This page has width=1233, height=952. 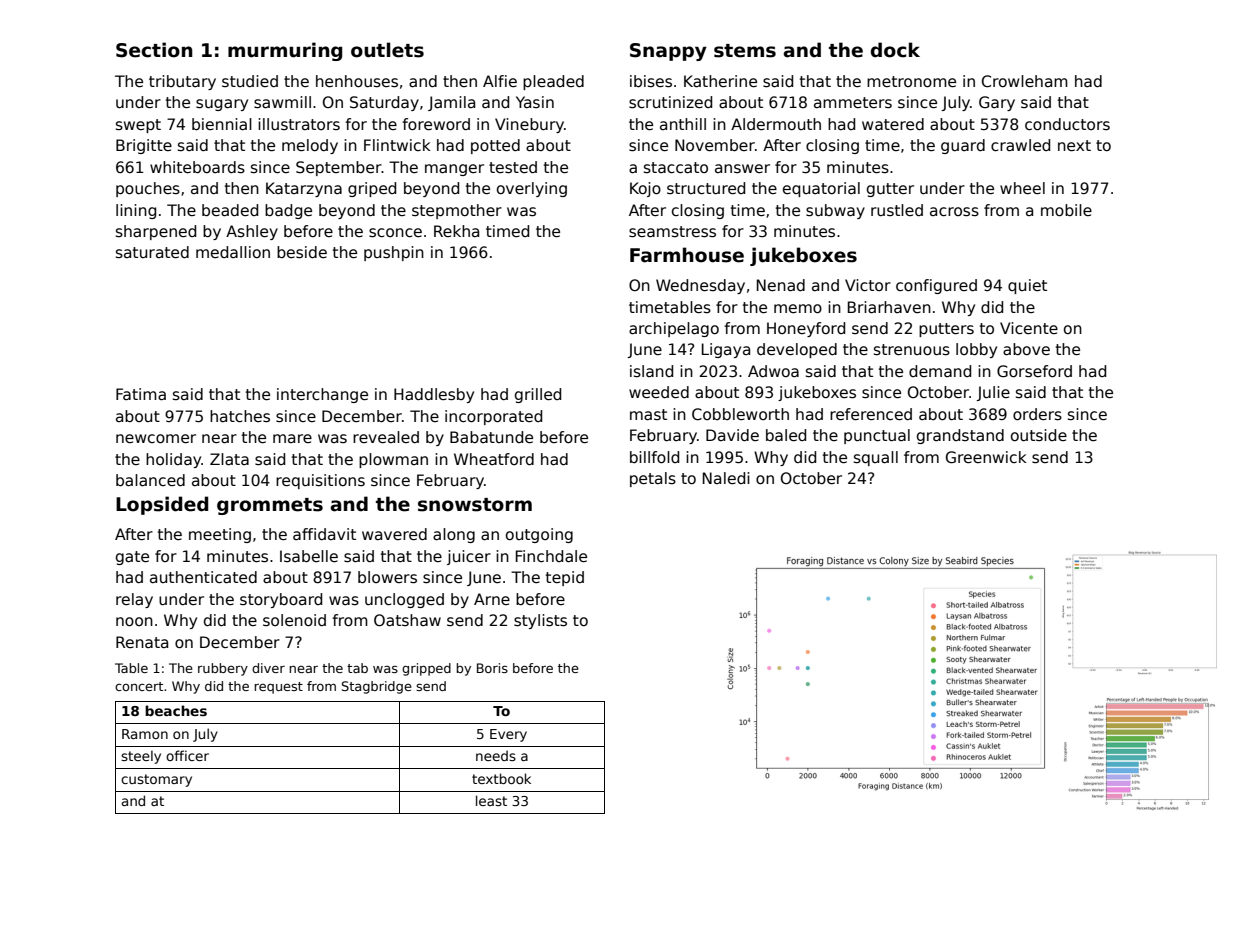 I want to click on stems, so click(x=745, y=51).
